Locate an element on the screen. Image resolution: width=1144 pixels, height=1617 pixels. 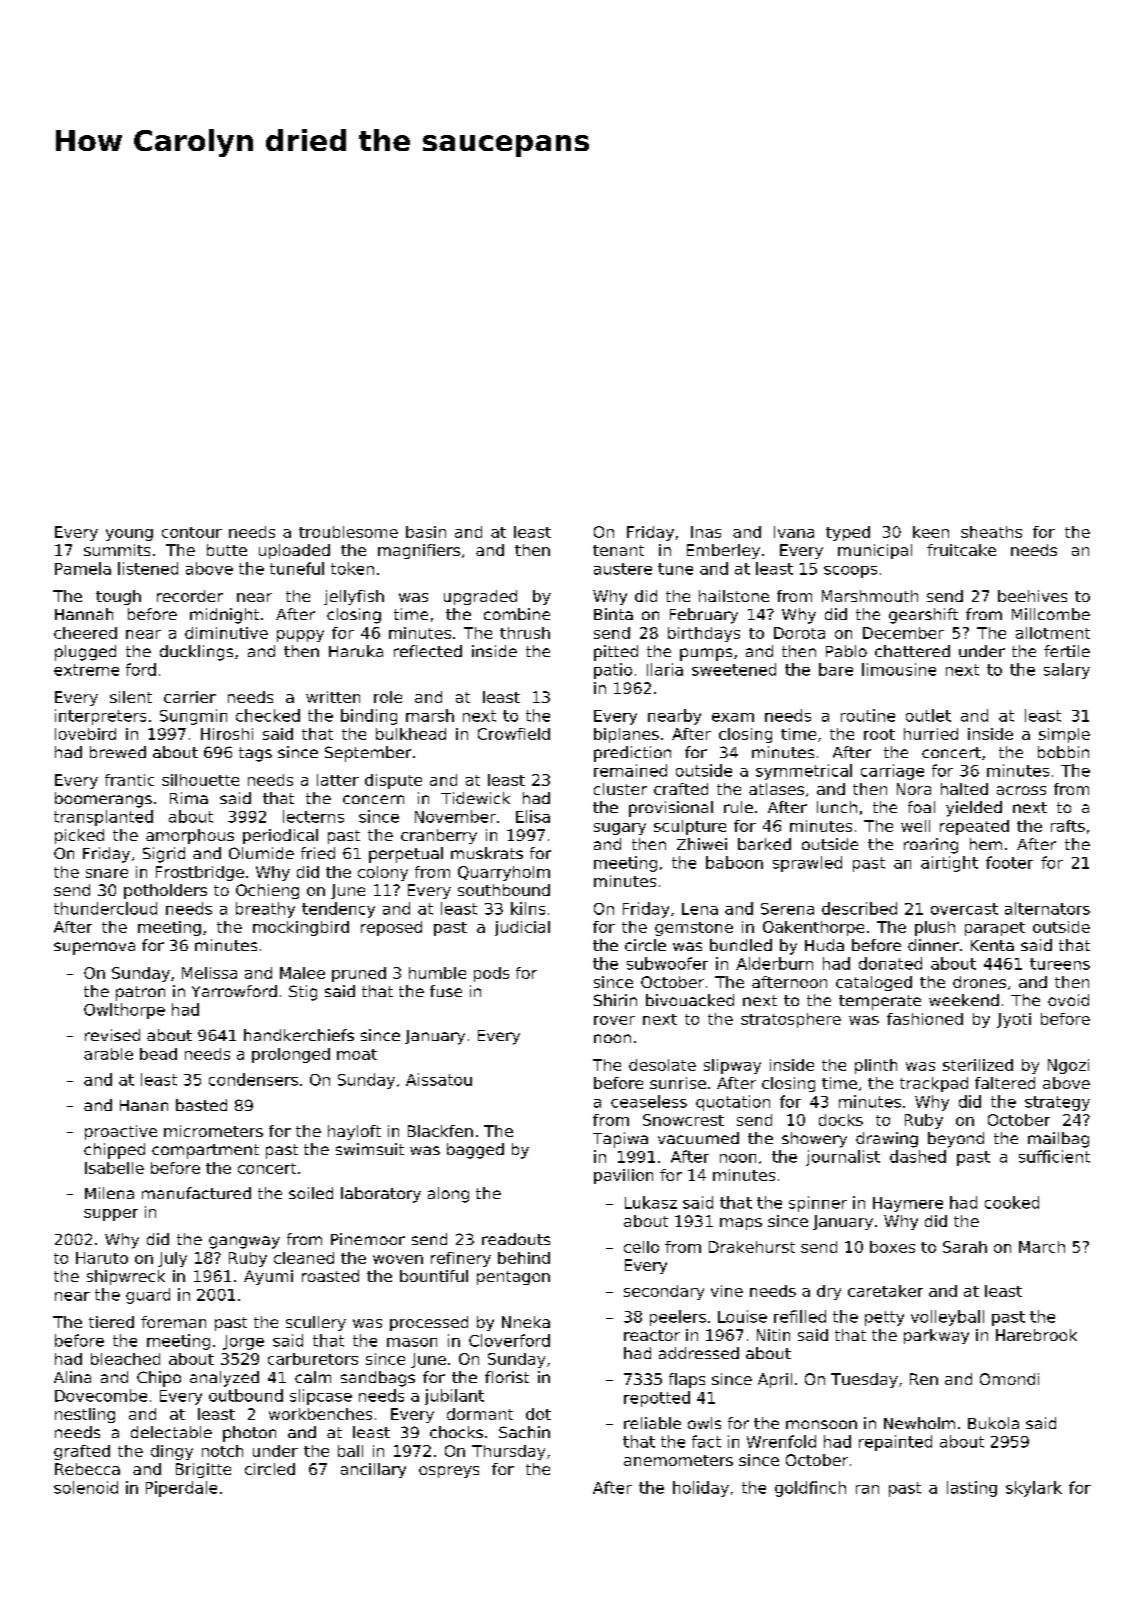
sugary is located at coordinates (620, 829).
